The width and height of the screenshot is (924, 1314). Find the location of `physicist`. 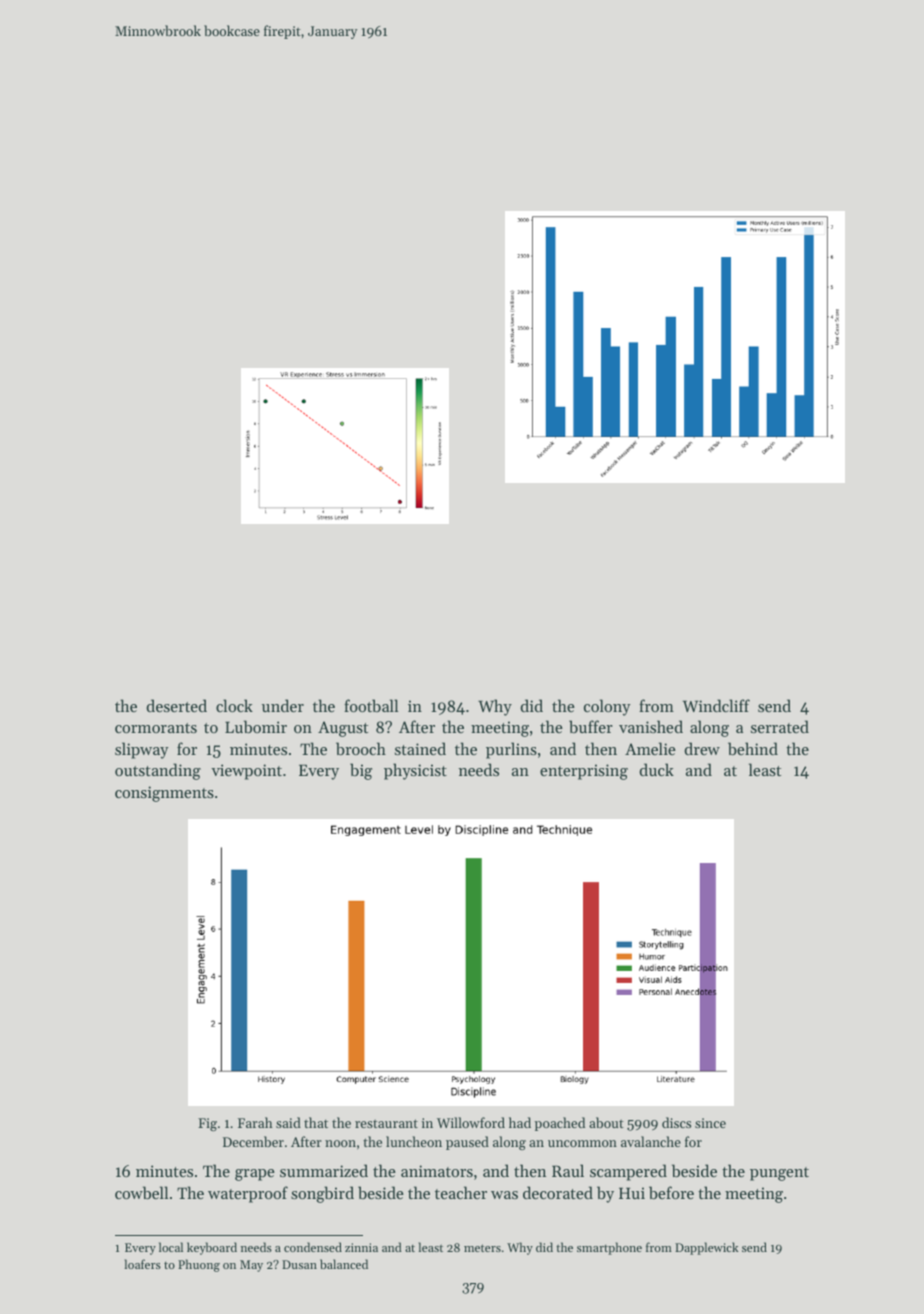

physicist is located at coordinates (415, 771).
